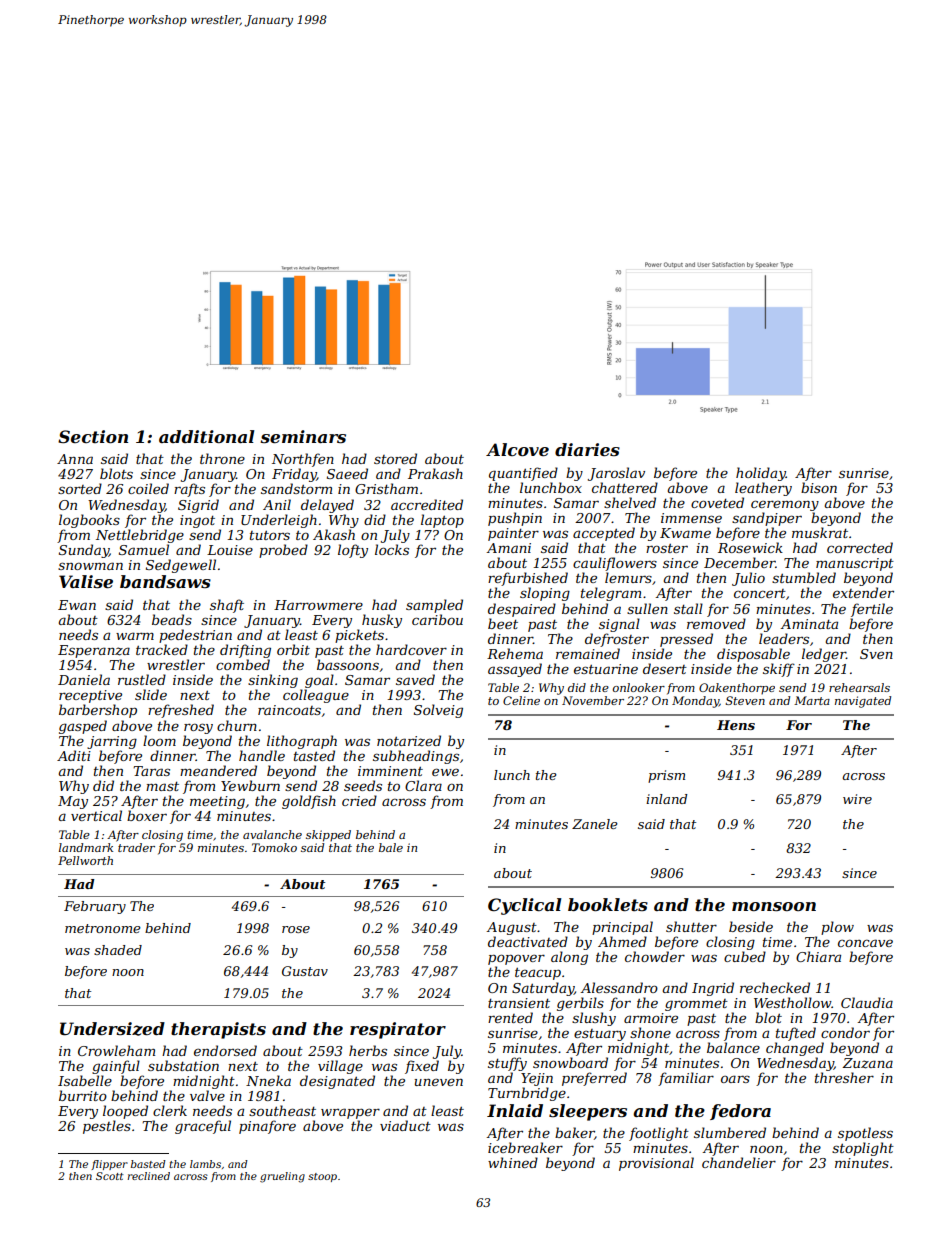 The image size is (952, 1233). I want to click on Tomoko, so click(274, 847).
